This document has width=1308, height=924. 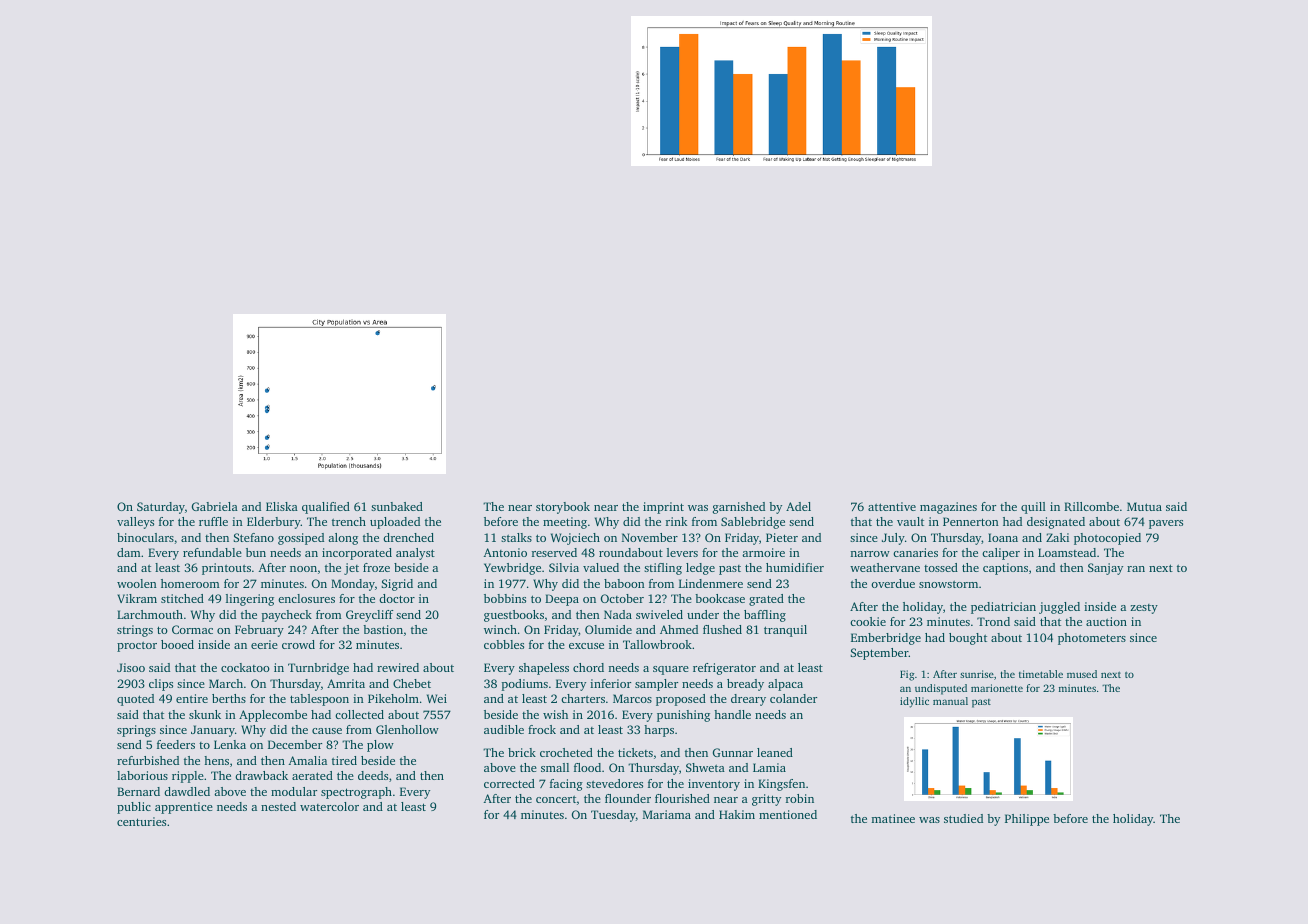 What do you see at coordinates (356, 793) in the document?
I see `spectrograph` at bounding box center [356, 793].
